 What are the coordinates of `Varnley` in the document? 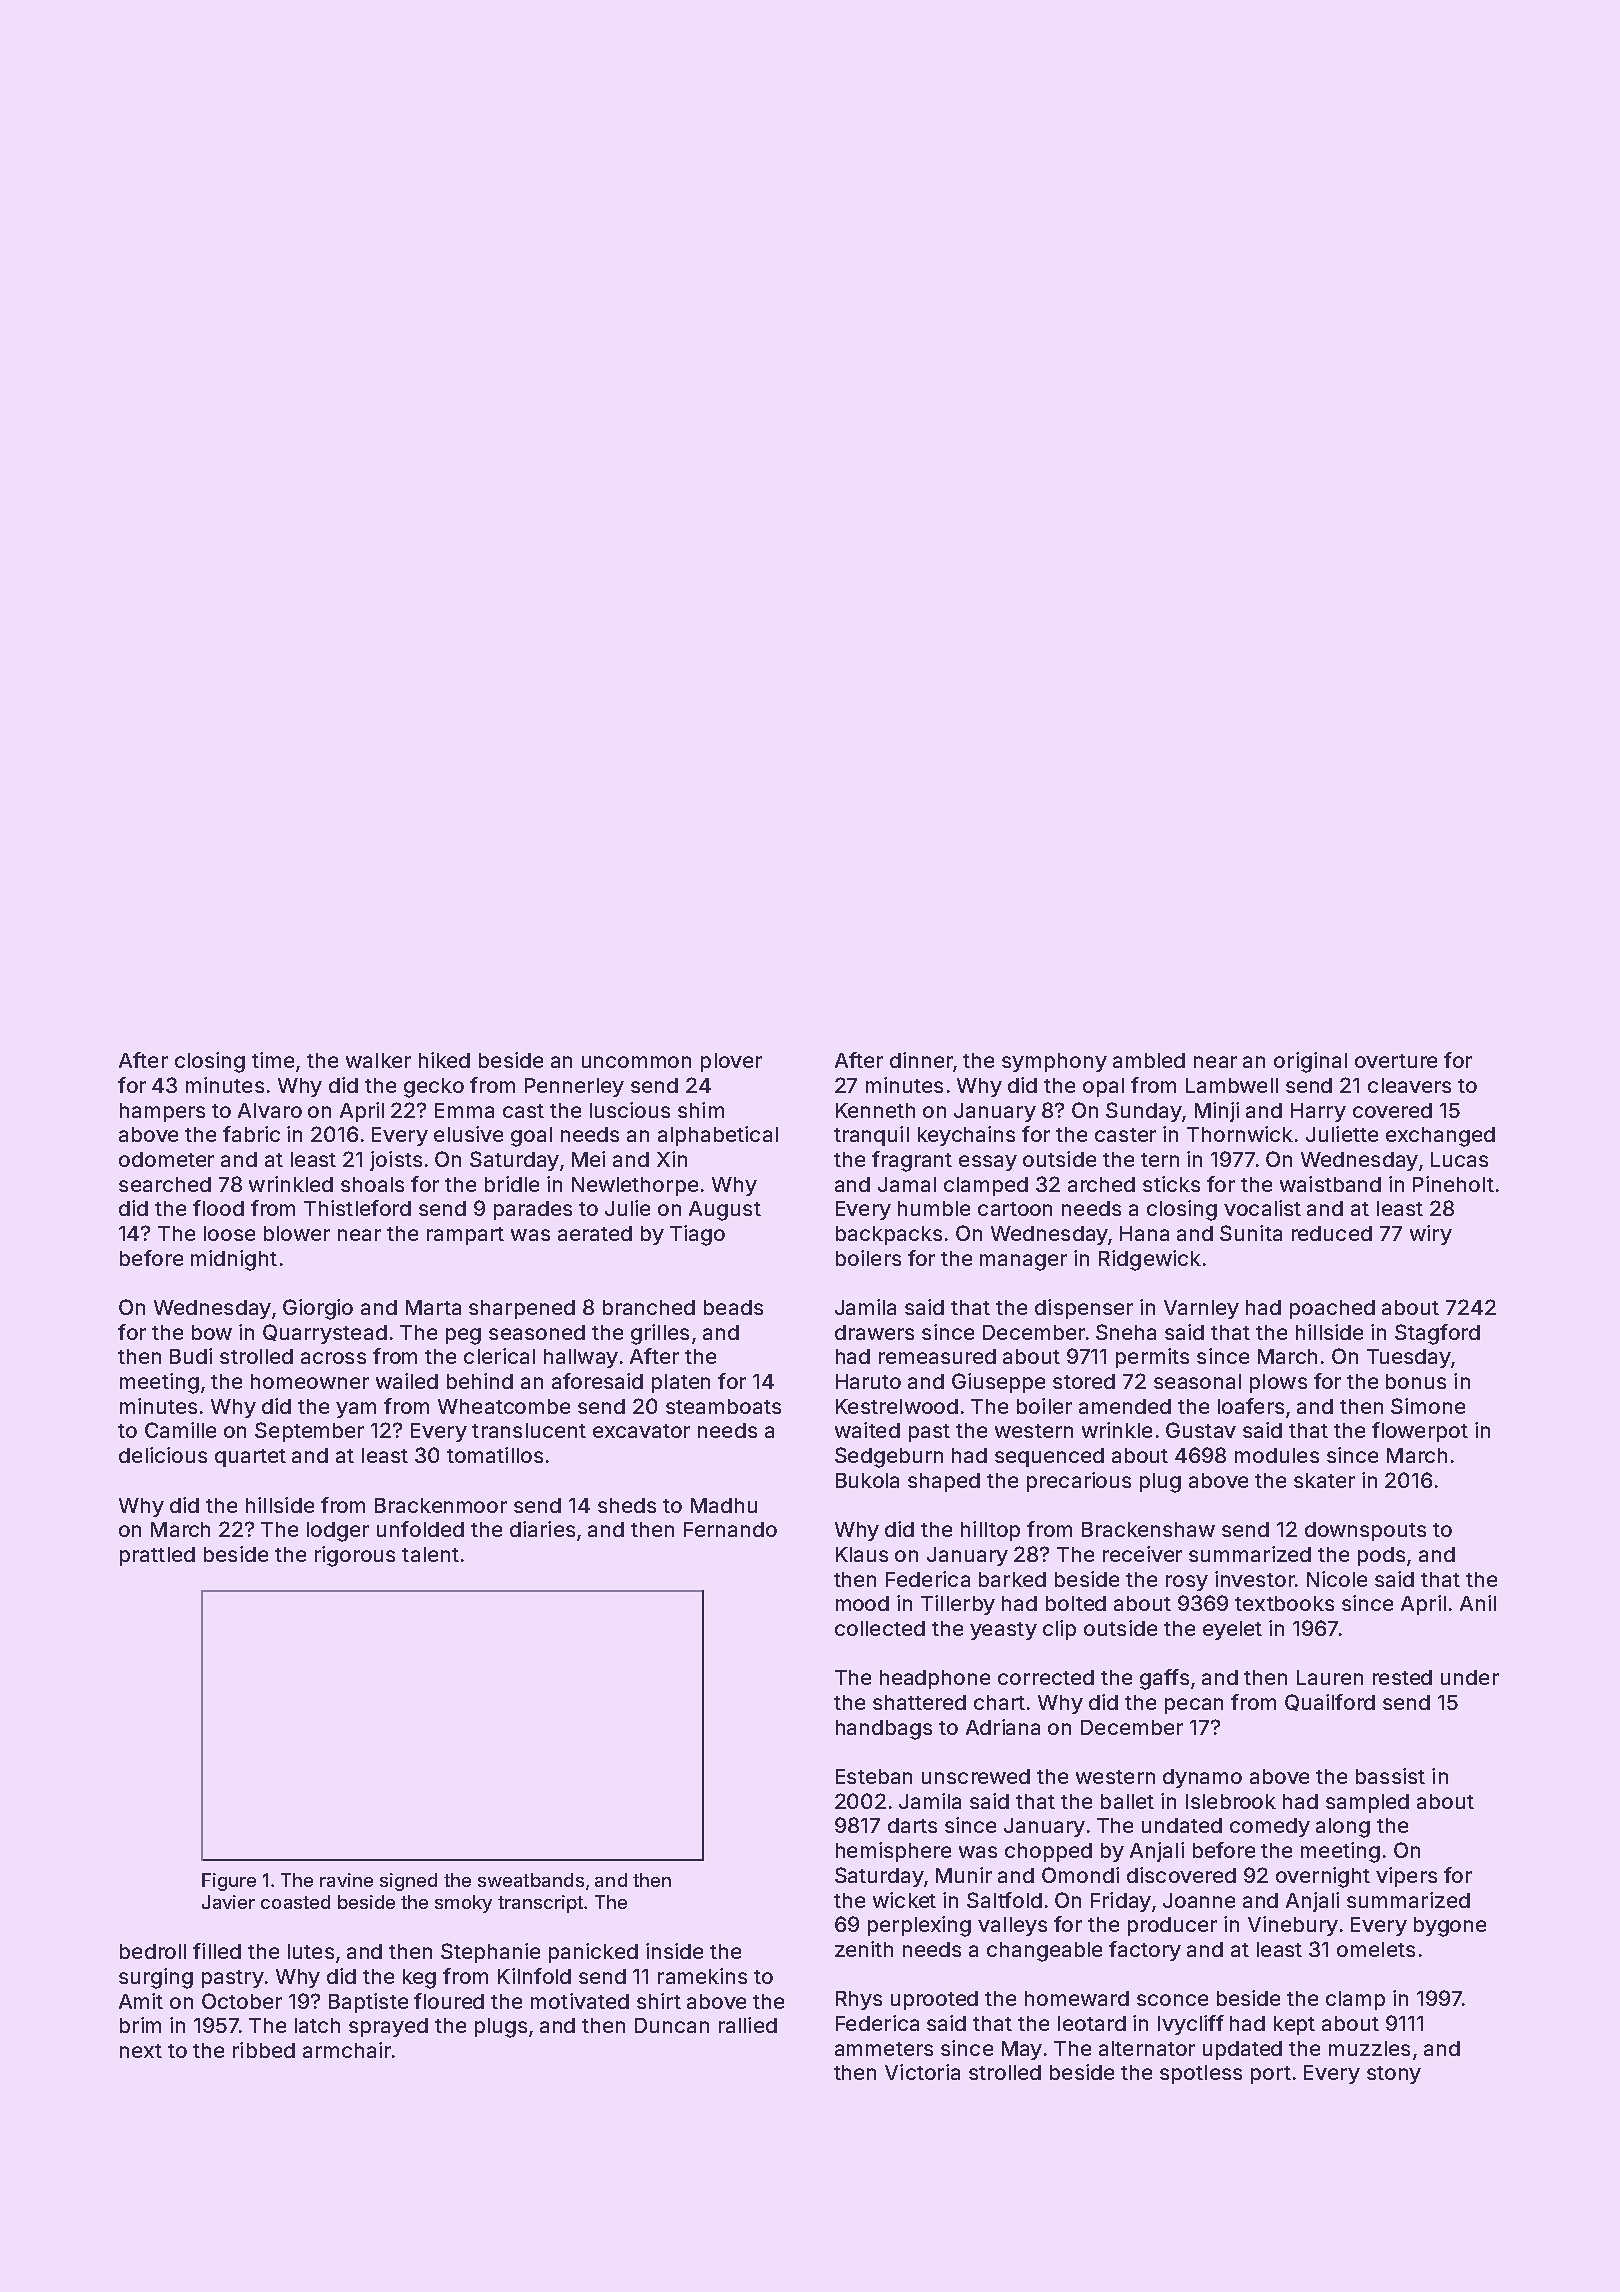 It's located at (1201, 1309).
